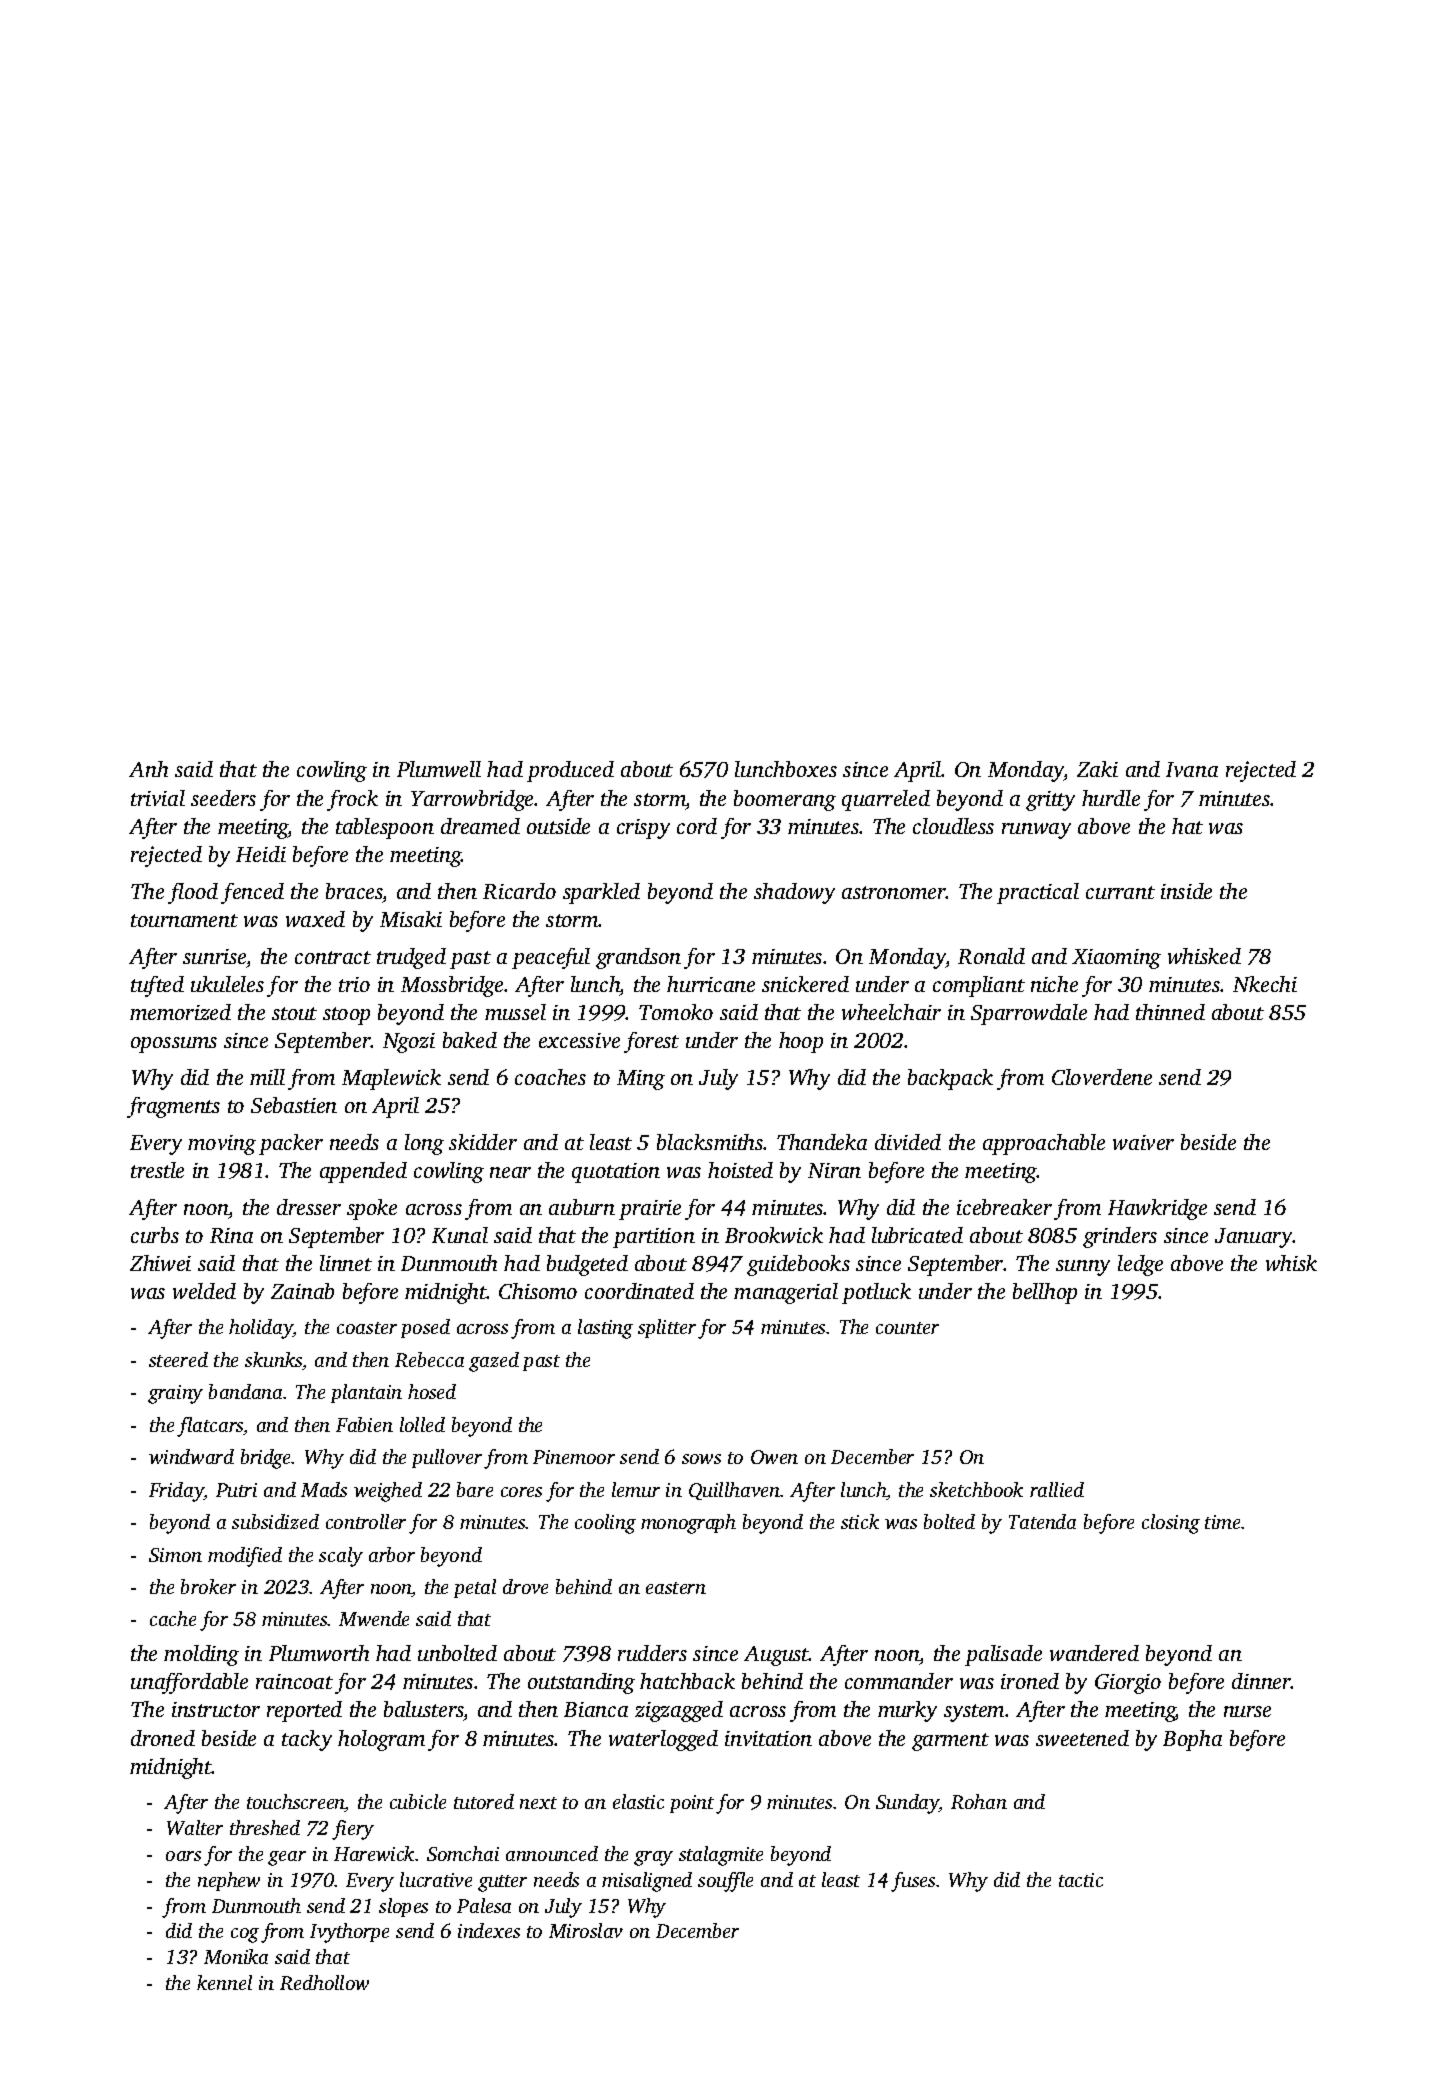 Image resolution: width=1450 pixels, height=2100 pixels. Describe the element at coordinates (774, 1457) in the image. I see `Owen` at that location.
